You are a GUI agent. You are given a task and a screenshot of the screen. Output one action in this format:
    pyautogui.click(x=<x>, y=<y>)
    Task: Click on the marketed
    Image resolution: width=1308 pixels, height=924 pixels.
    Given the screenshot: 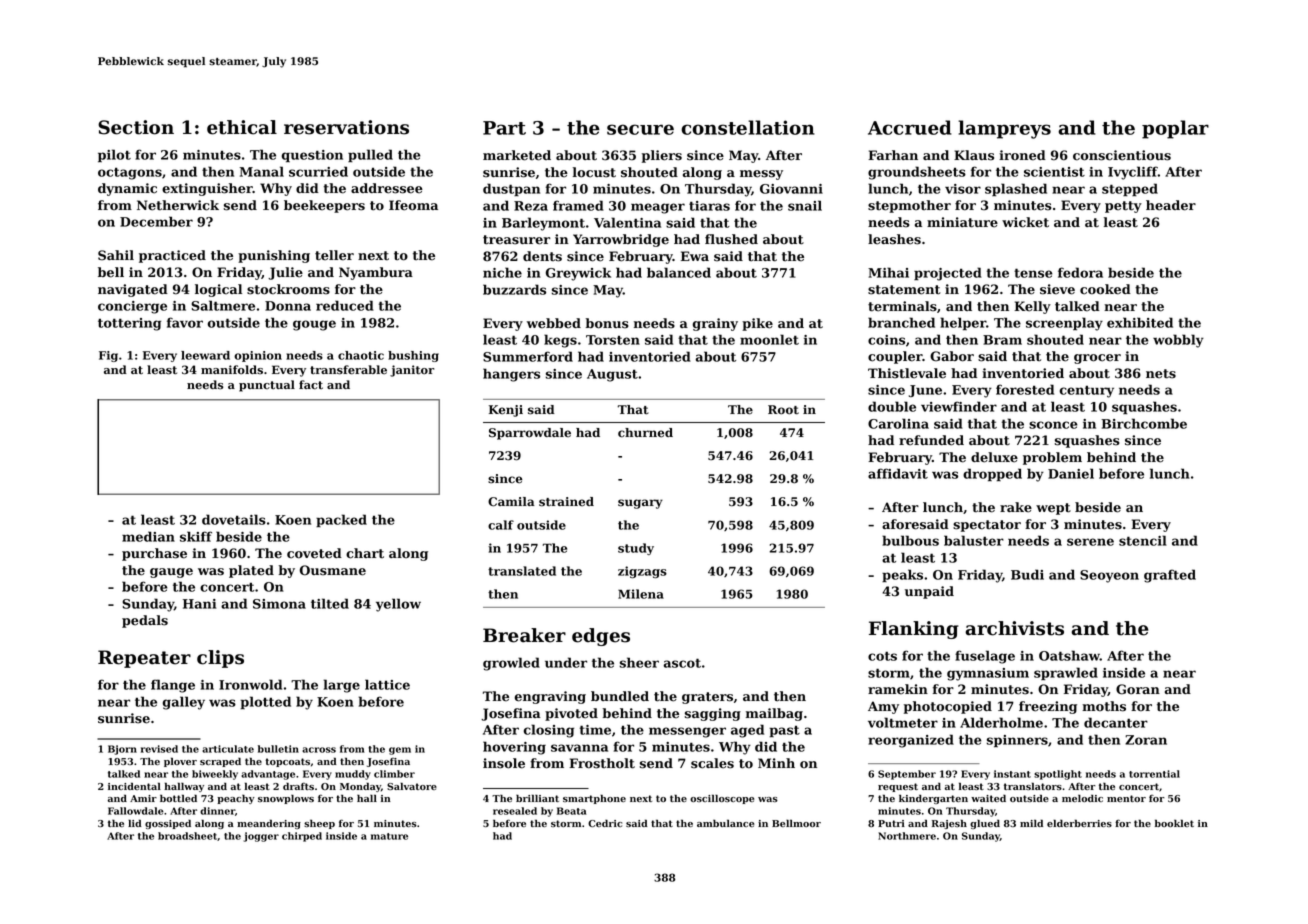 What is the action you would take?
    pyautogui.click(x=517, y=155)
